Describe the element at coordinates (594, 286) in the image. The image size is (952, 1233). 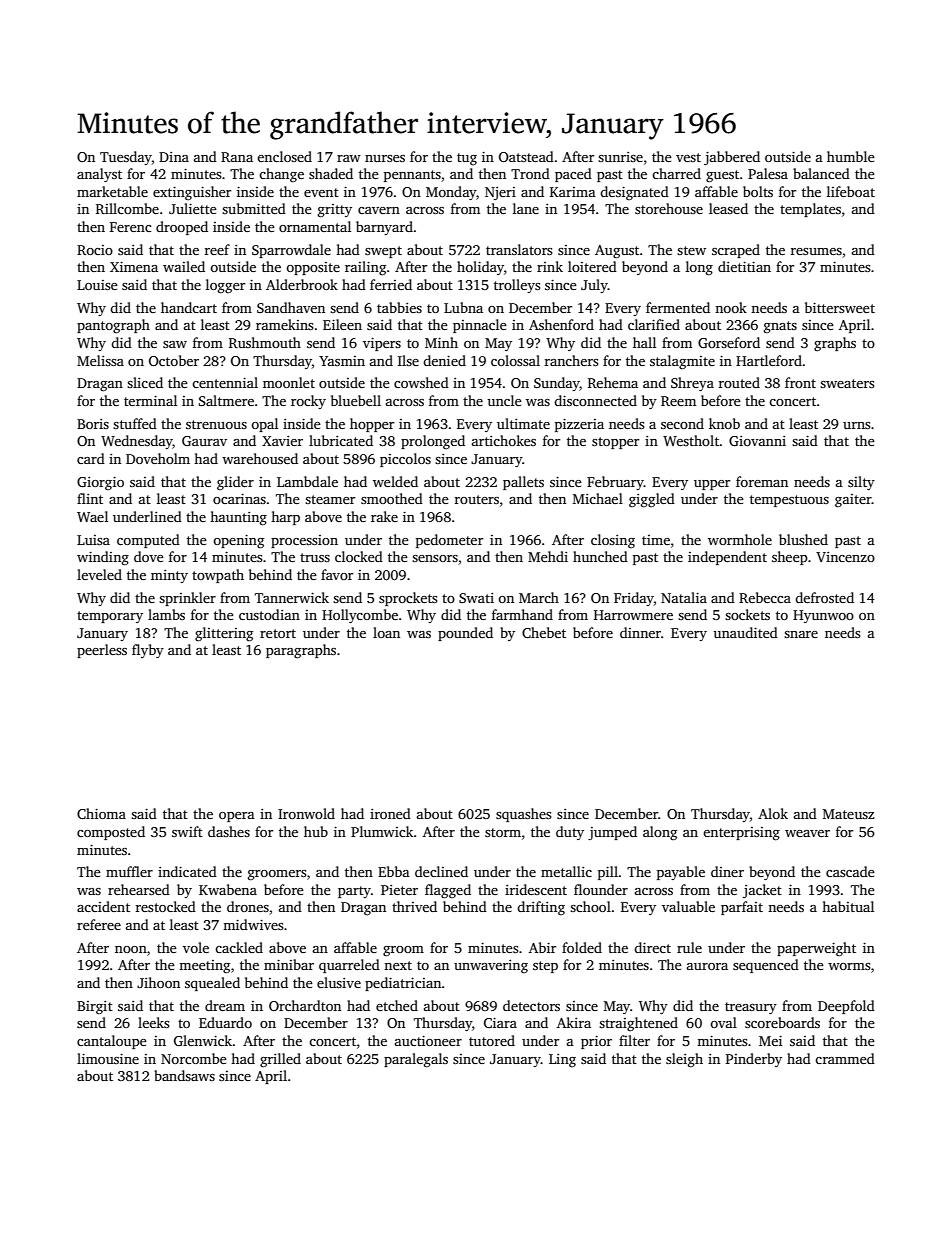
I see `July` at that location.
